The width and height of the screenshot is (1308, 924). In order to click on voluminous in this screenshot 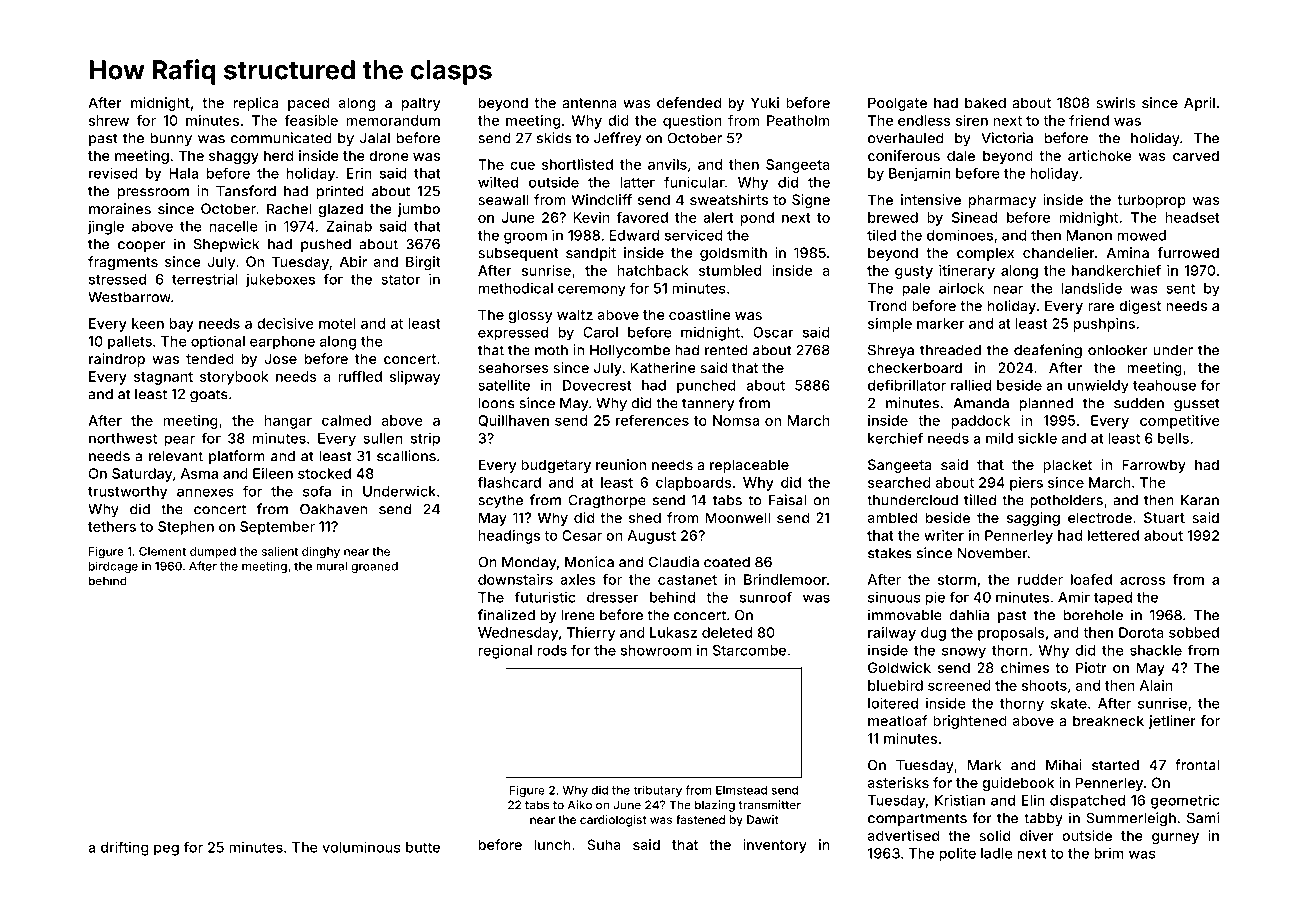, I will do `click(361, 847)`.
